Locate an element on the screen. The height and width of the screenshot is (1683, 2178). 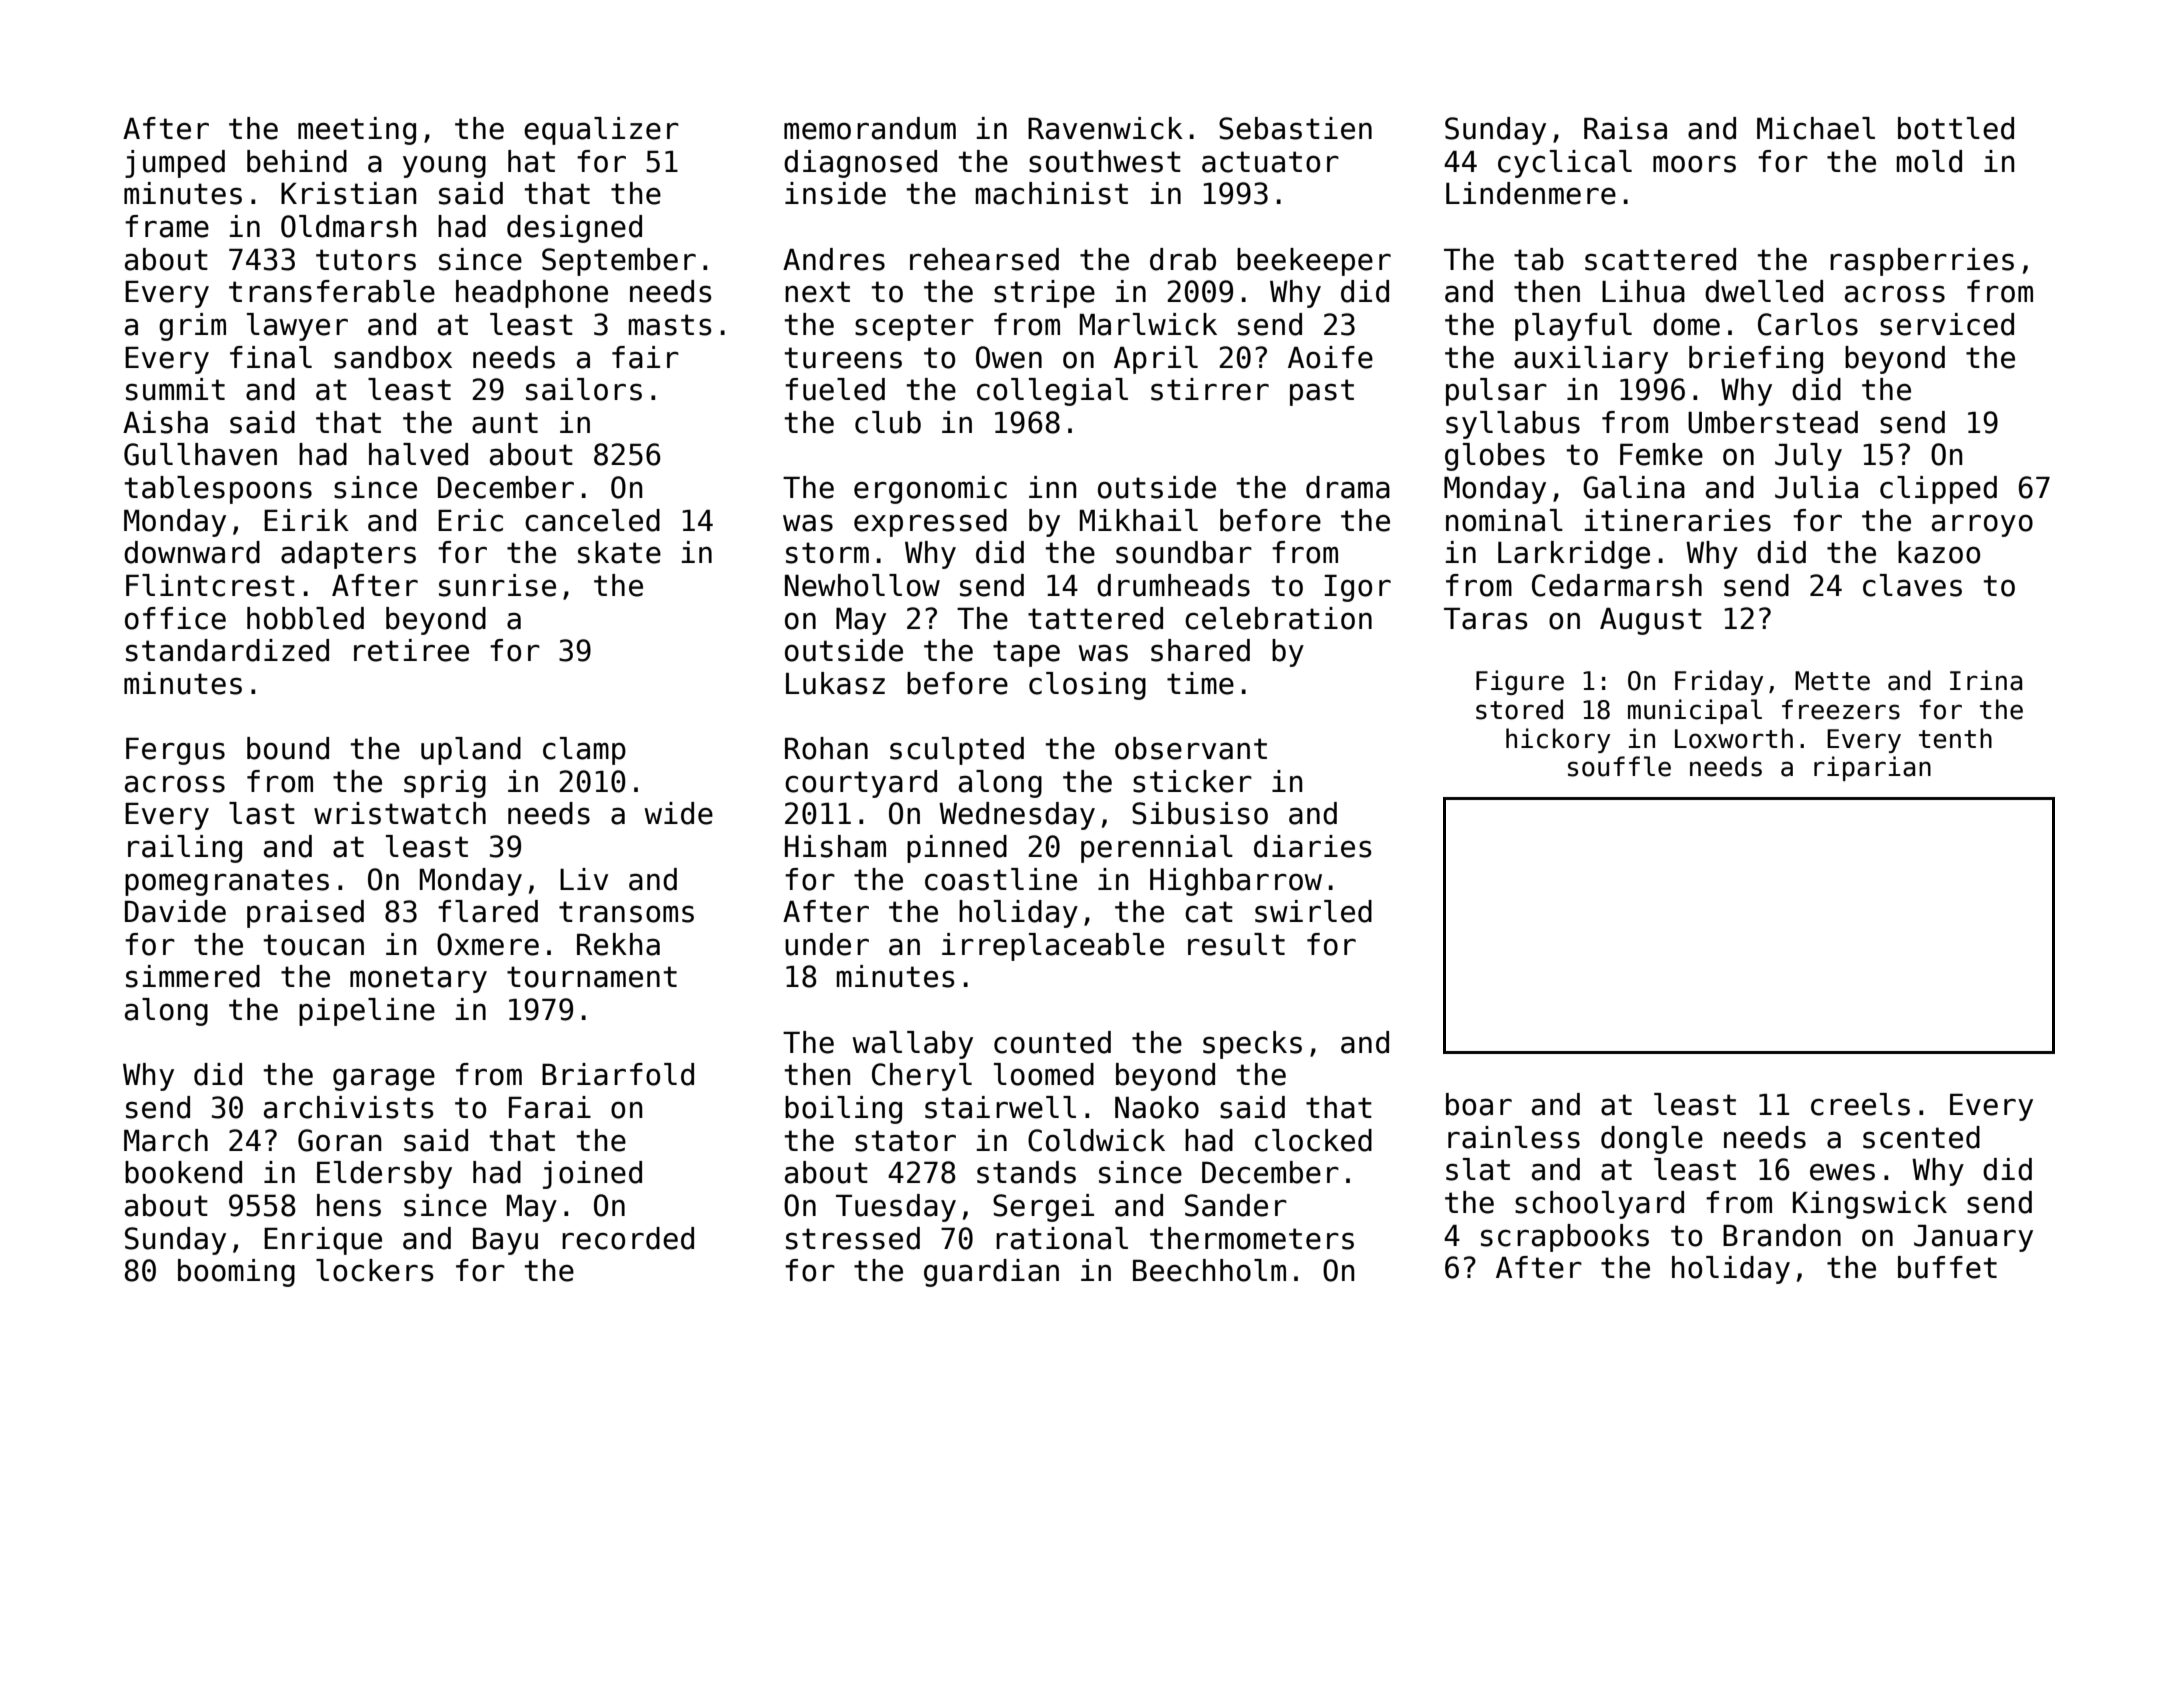
specks is located at coordinates (1252, 1045).
